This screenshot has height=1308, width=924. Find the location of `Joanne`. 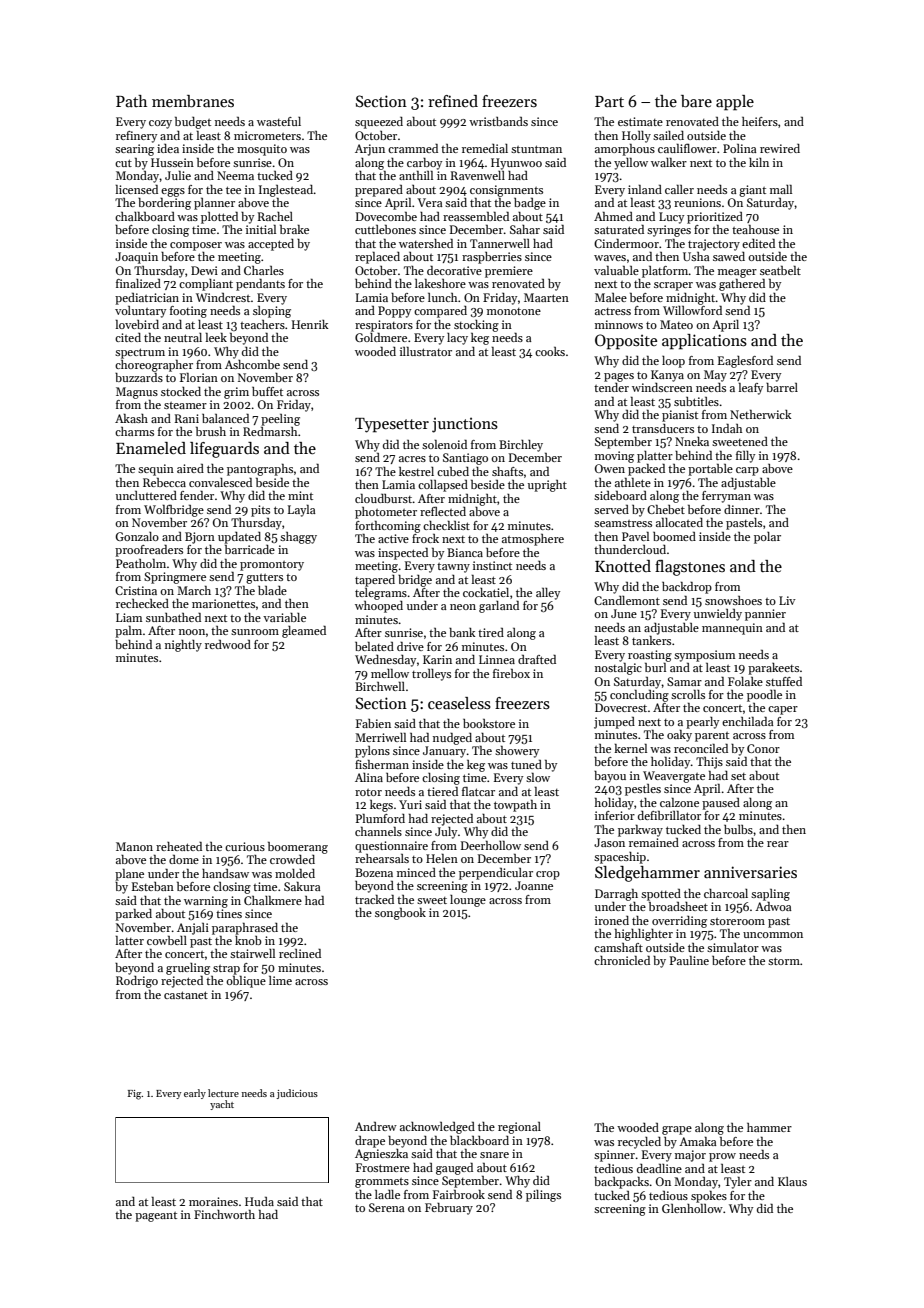

Joanne is located at coordinates (534, 885).
